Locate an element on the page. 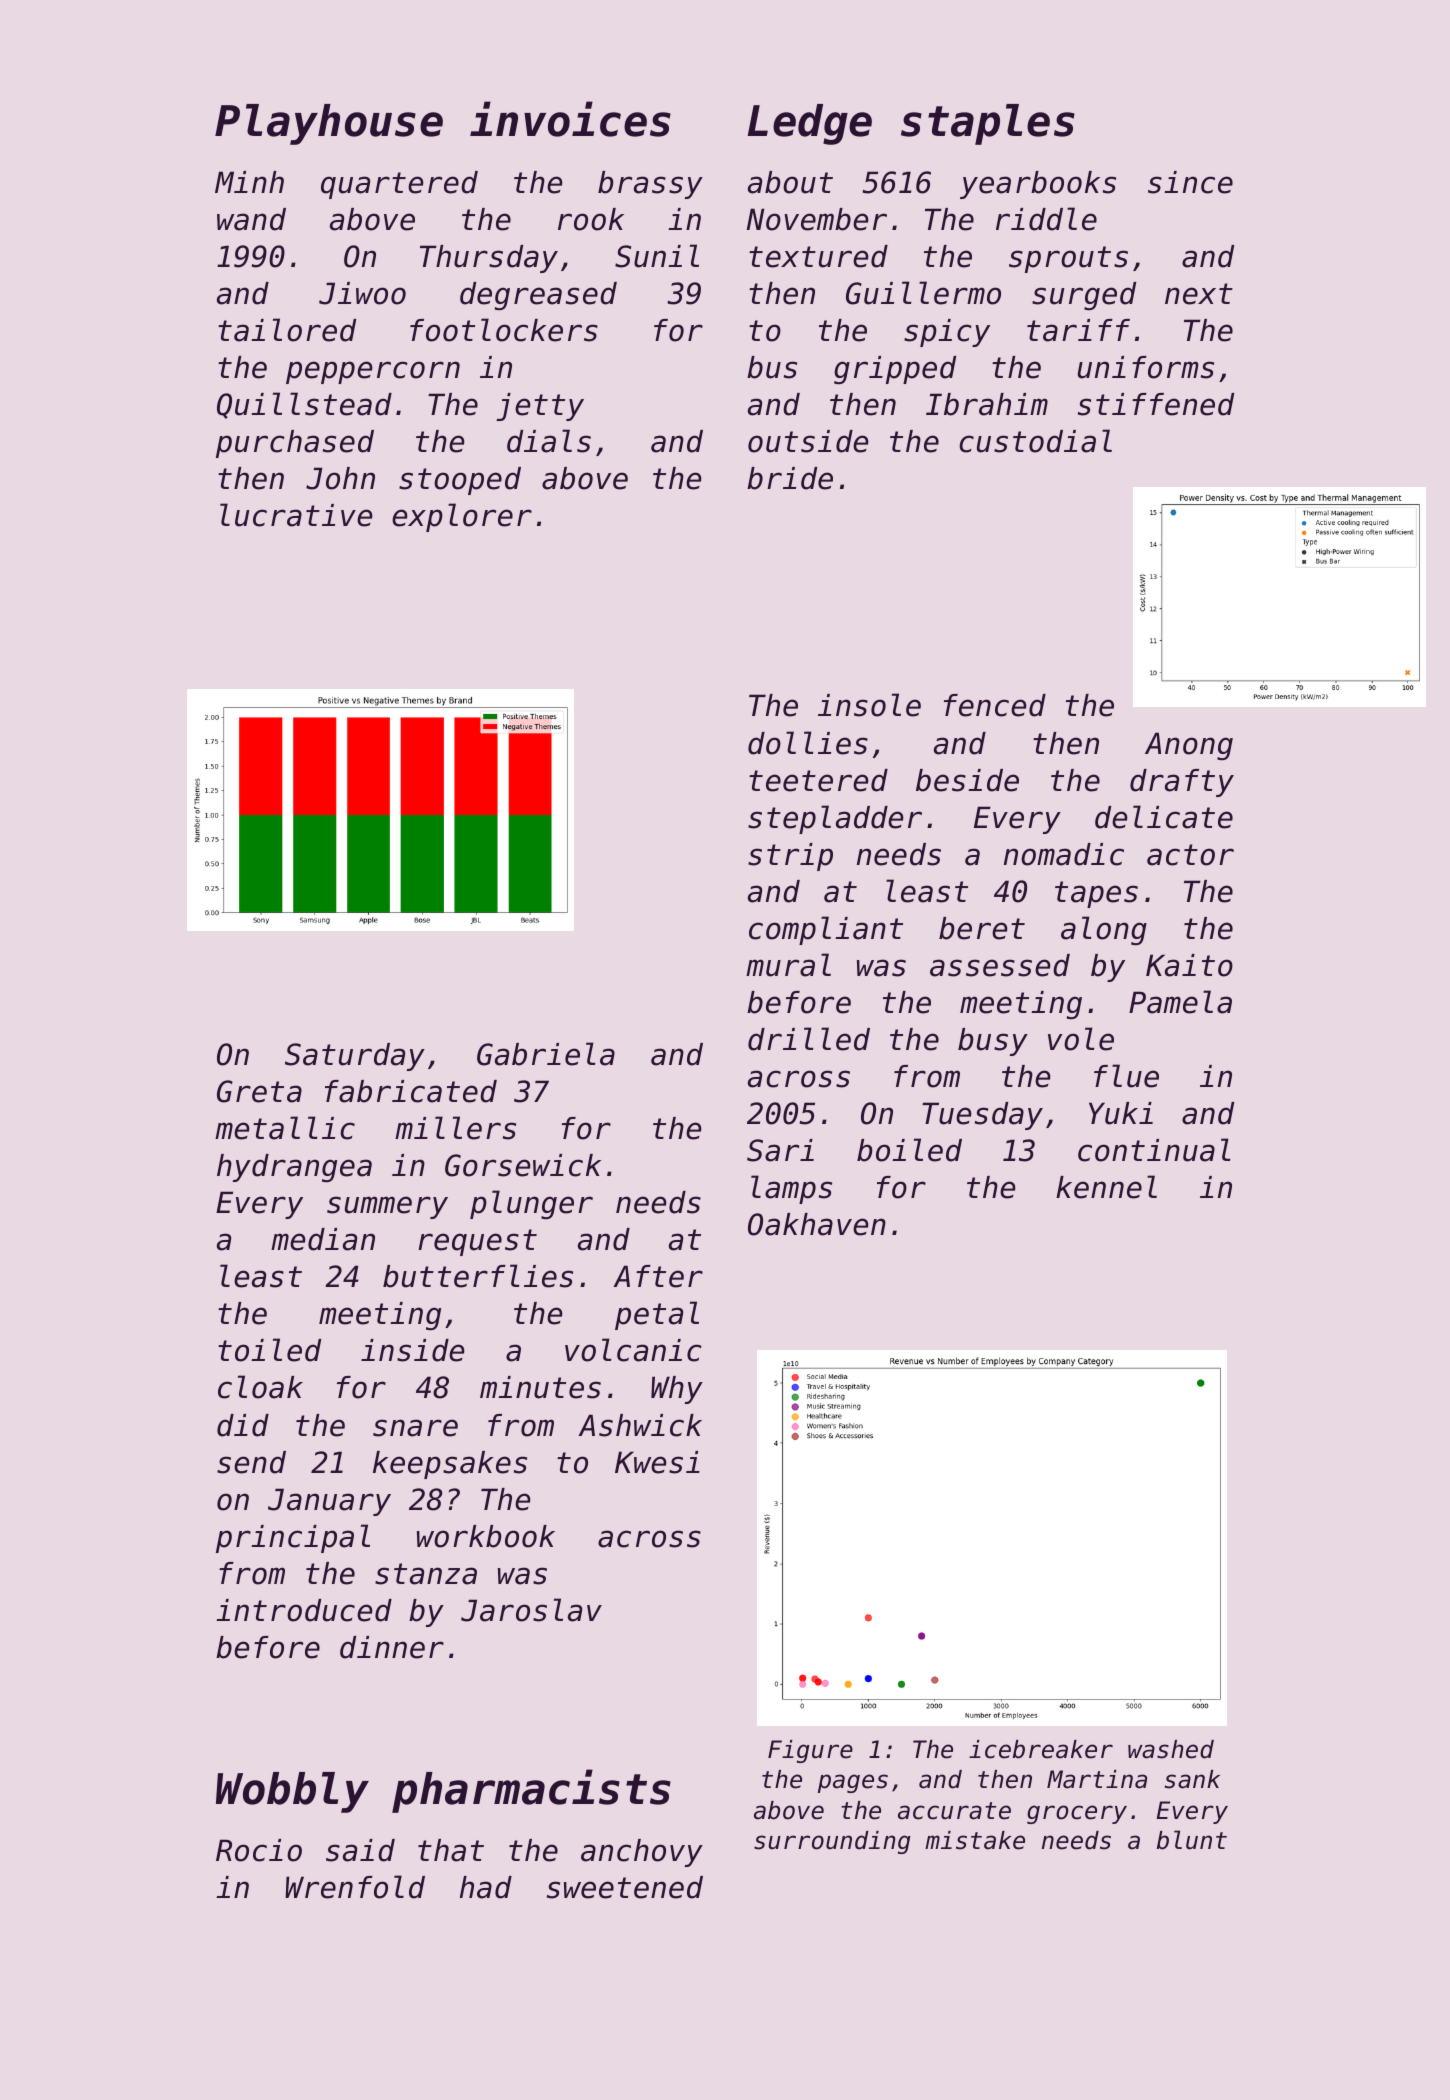 This page has height=2100, width=1450. next is located at coordinates (1199, 294).
